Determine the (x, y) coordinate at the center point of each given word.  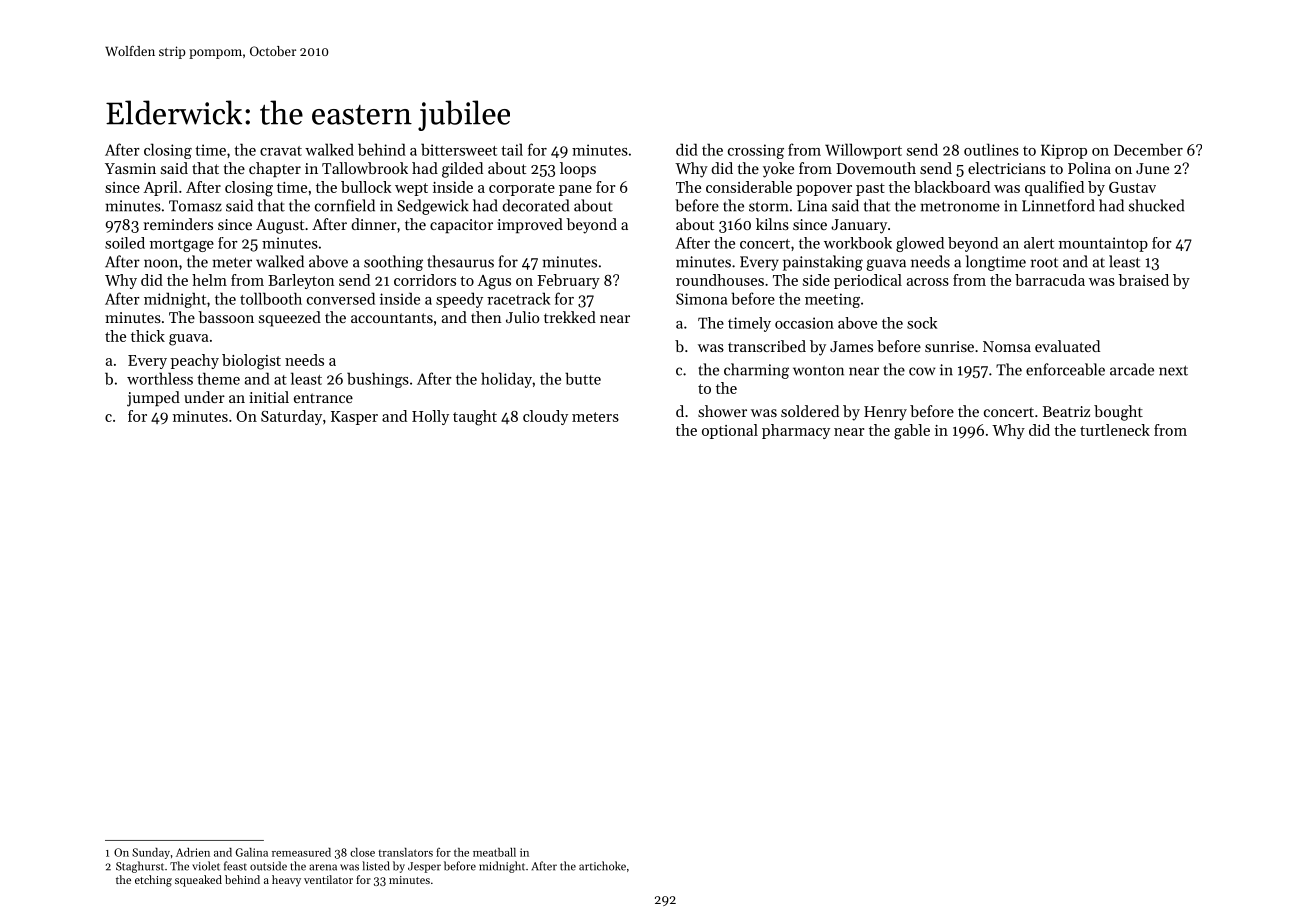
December (1148, 149)
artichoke (602, 866)
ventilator (328, 879)
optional (730, 431)
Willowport (863, 151)
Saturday (291, 417)
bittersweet (459, 149)
